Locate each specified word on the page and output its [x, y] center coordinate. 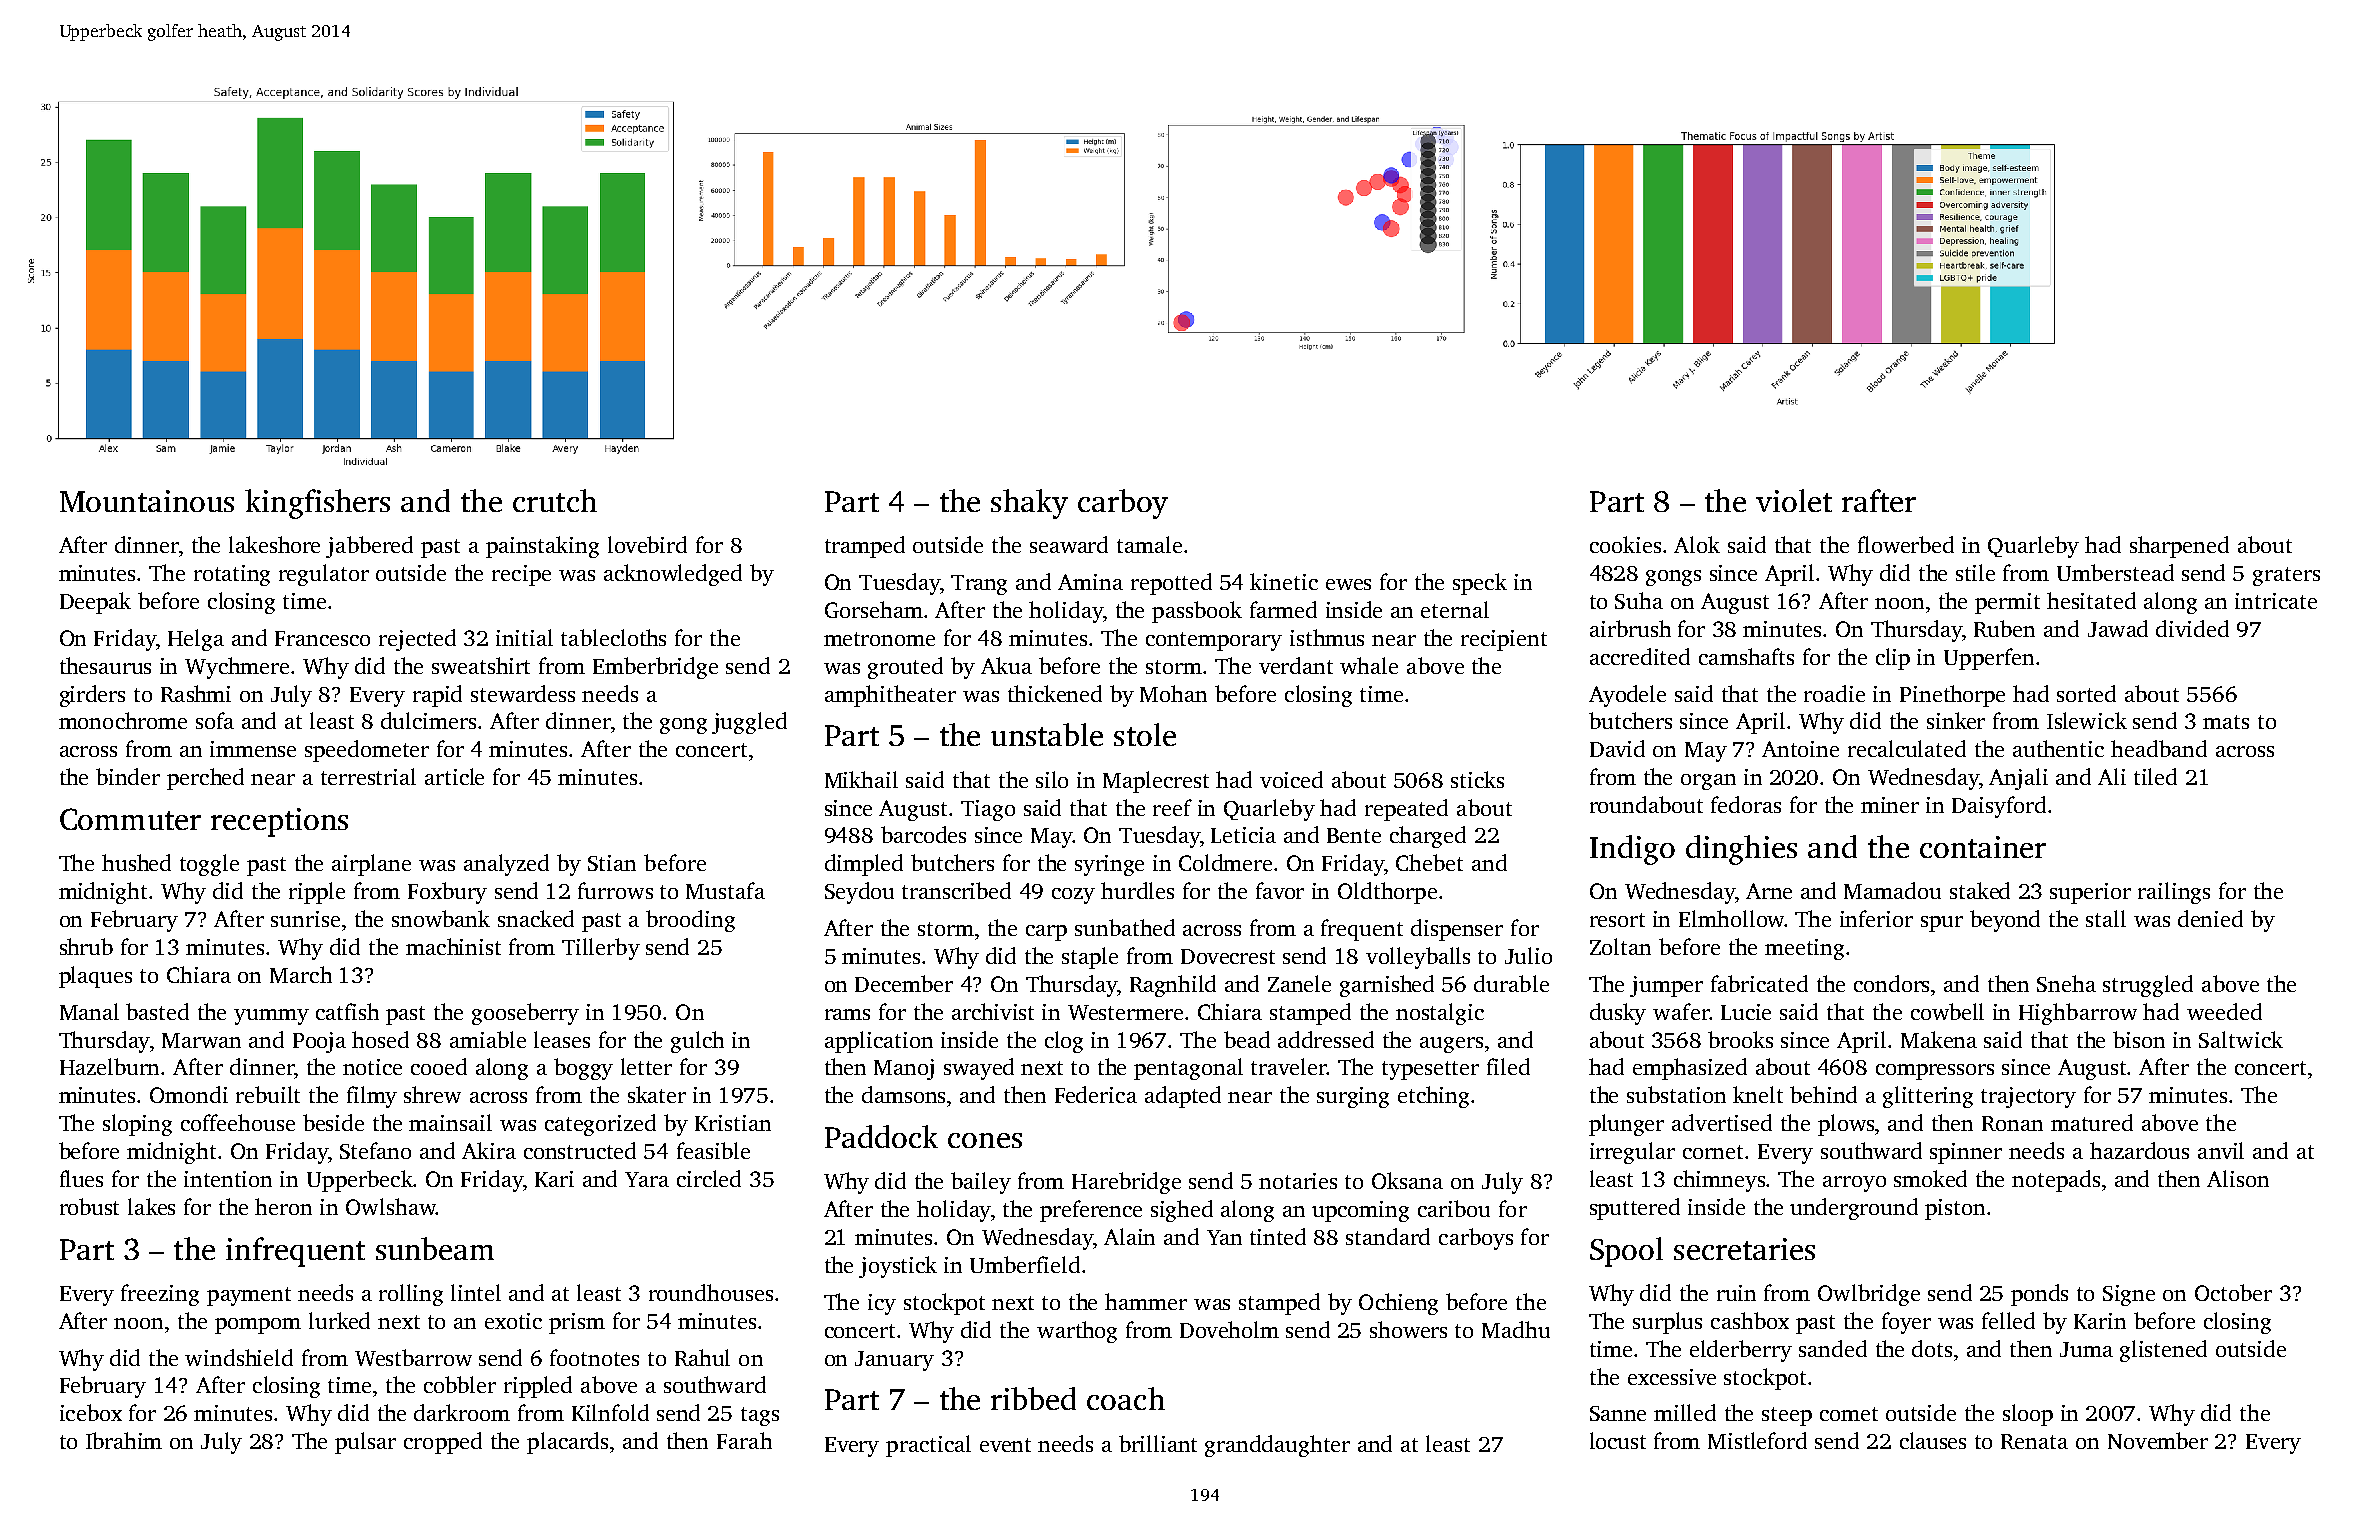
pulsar [365, 1443]
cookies [1625, 544]
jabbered [369, 547]
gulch [697, 1042]
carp [1046, 933]
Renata [2034, 1441]
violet [1794, 500]
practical [928, 1446]
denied [2210, 918]
